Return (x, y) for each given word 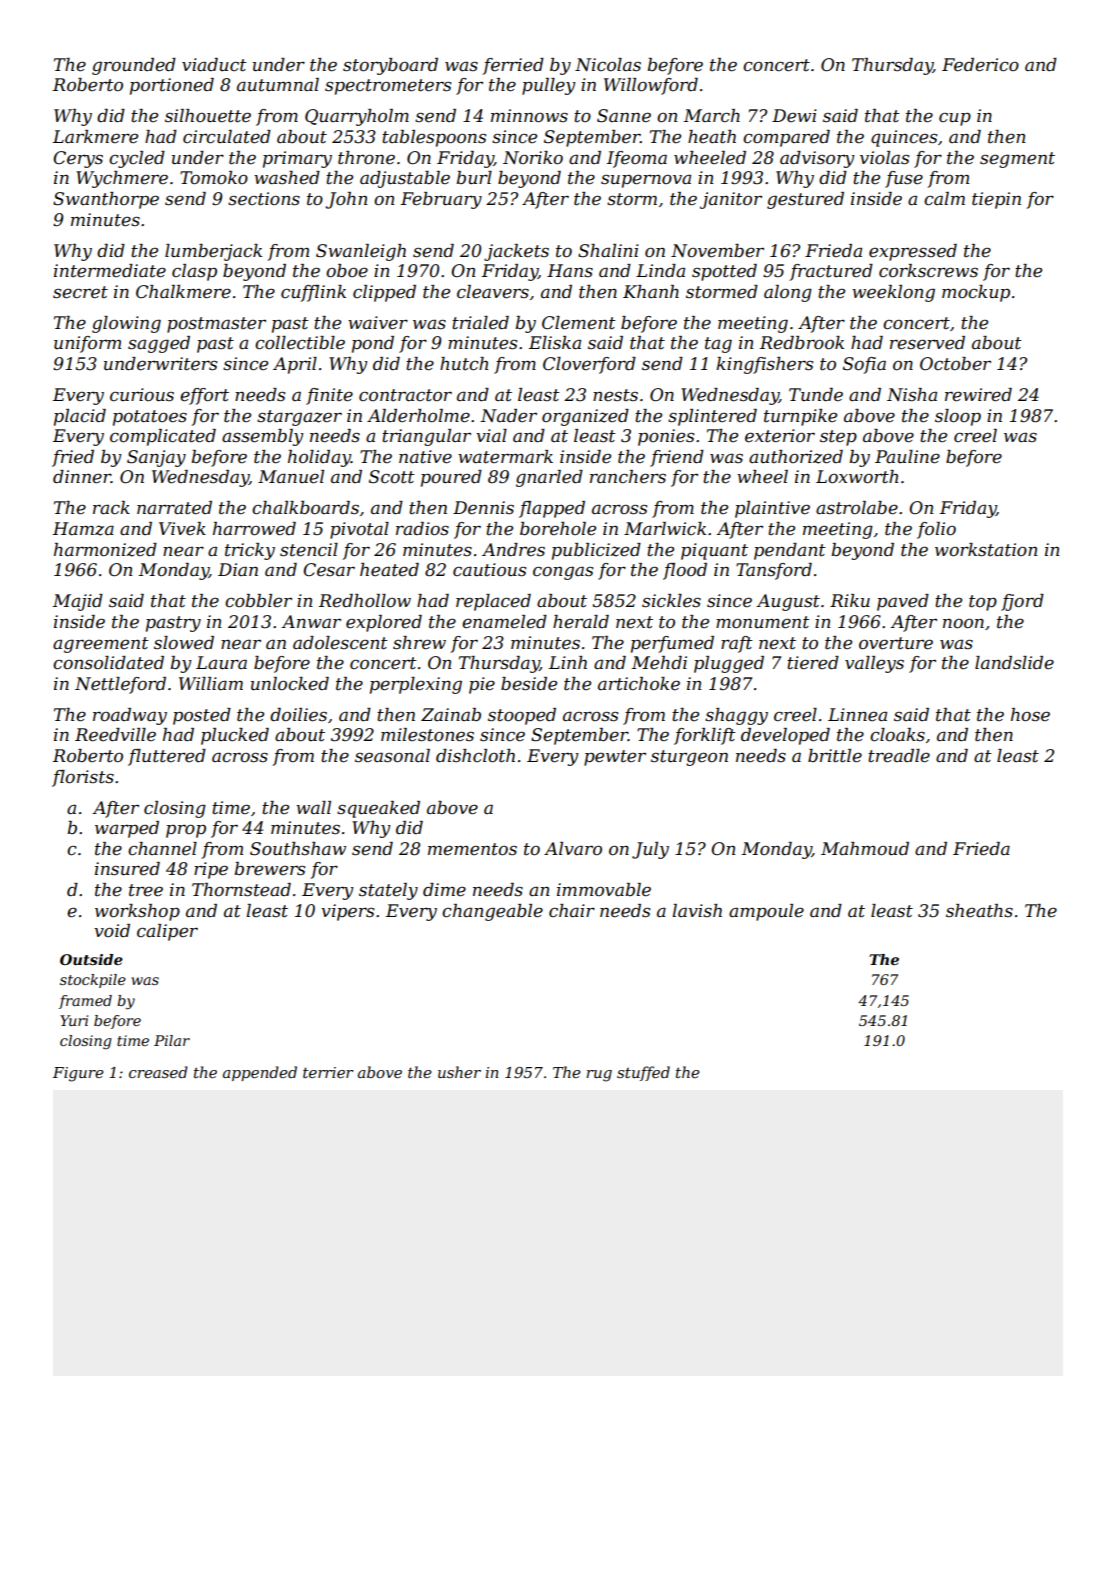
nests (615, 395)
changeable (492, 912)
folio (936, 530)
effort (204, 396)
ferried (513, 66)
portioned (172, 86)
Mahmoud (865, 848)
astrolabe (857, 508)
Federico (980, 65)
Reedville (115, 735)
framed (85, 1002)
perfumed (672, 644)
